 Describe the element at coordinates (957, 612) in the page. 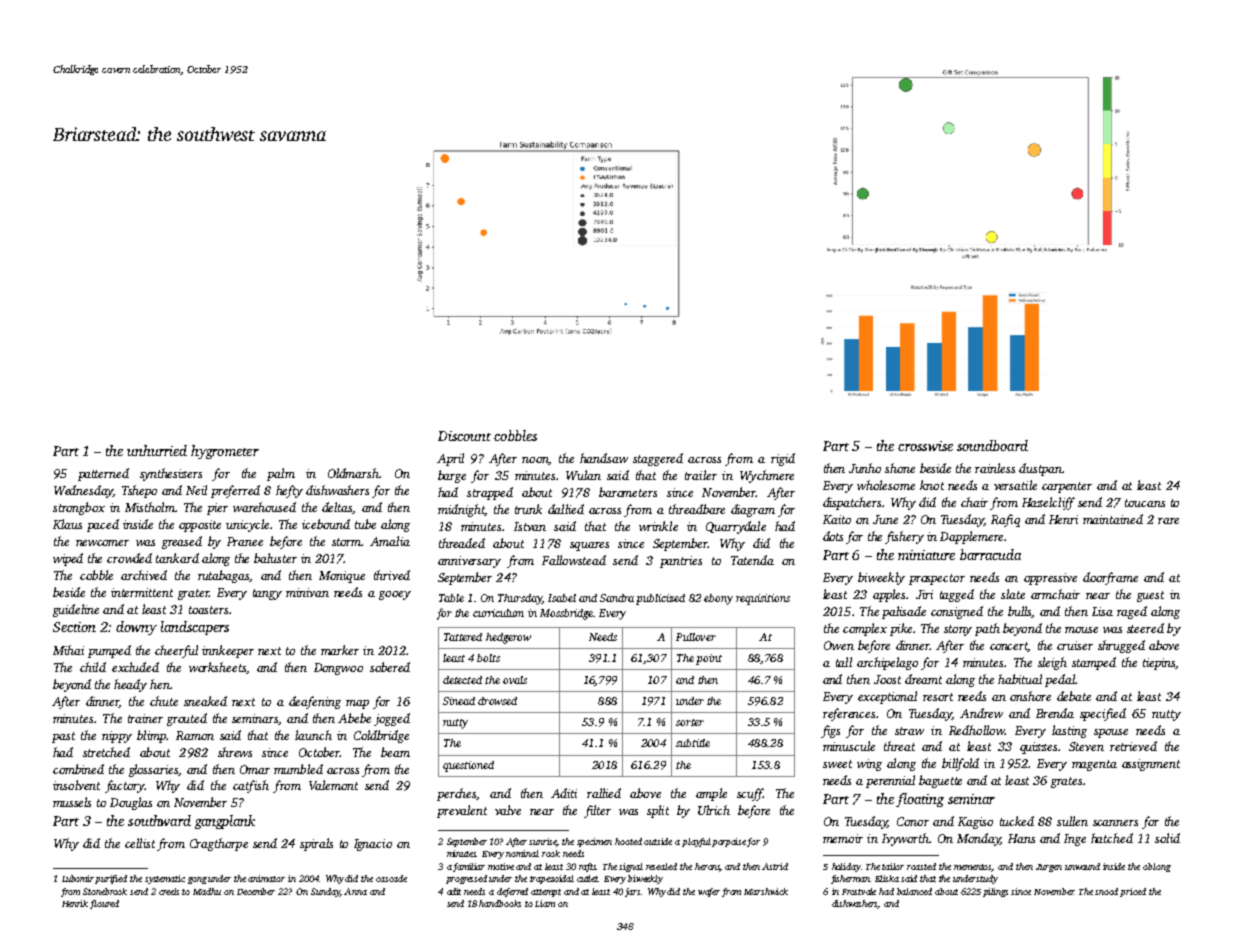

I see `consigned` at that location.
